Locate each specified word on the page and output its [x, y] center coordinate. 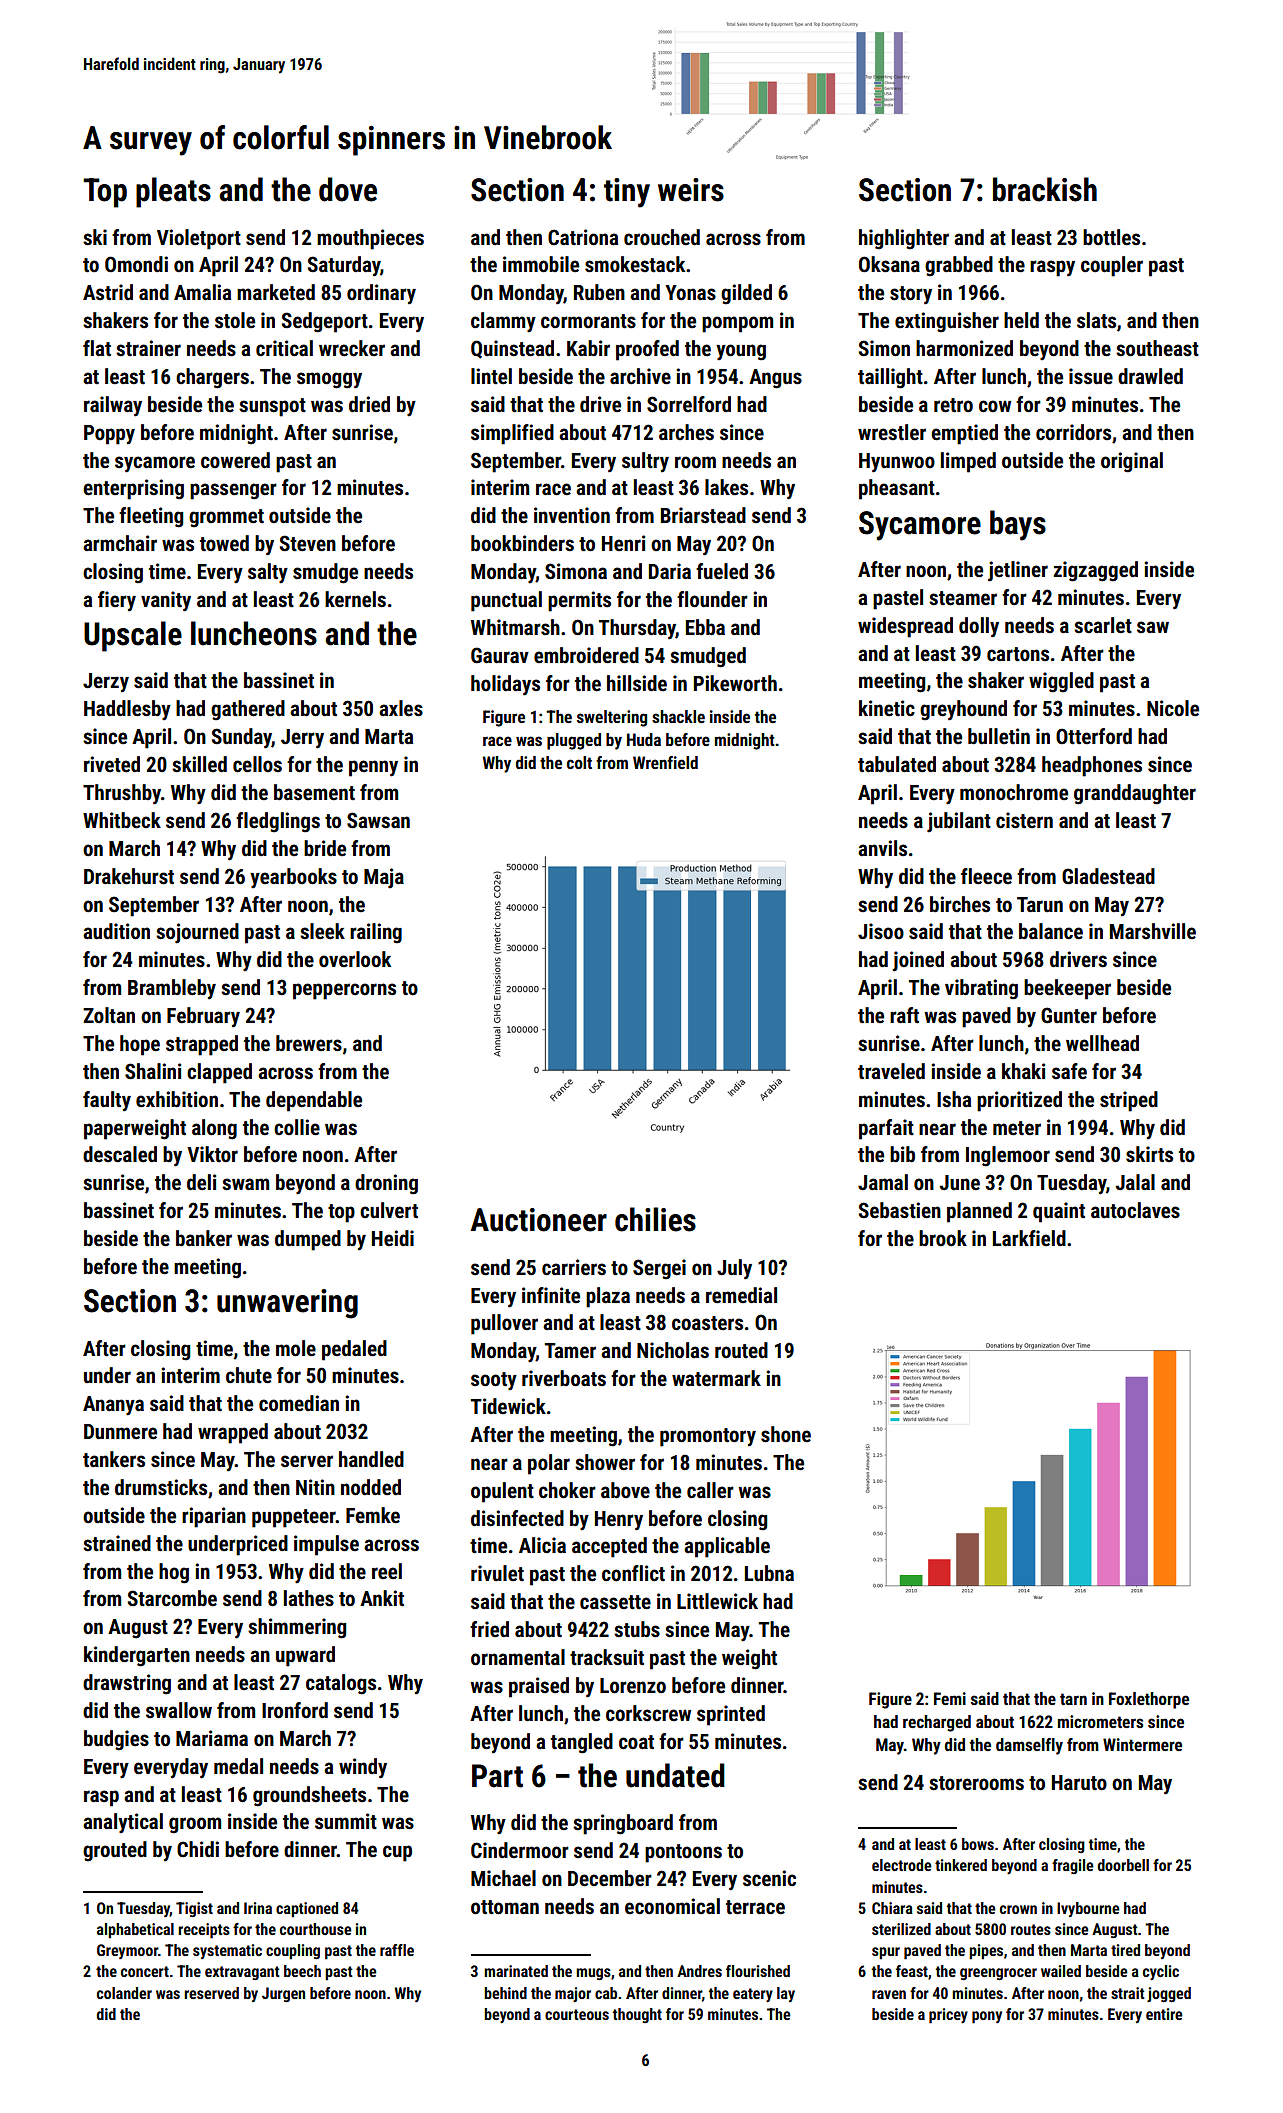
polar [549, 1464]
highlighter [904, 239]
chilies [655, 1219]
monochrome [1014, 792]
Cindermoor [520, 1850]
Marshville [1153, 931]
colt [579, 762]
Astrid [108, 292]
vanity [166, 601]
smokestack [635, 264]
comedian [299, 1403]
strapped [202, 1045]
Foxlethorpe [1149, 1700]
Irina [258, 1908]
